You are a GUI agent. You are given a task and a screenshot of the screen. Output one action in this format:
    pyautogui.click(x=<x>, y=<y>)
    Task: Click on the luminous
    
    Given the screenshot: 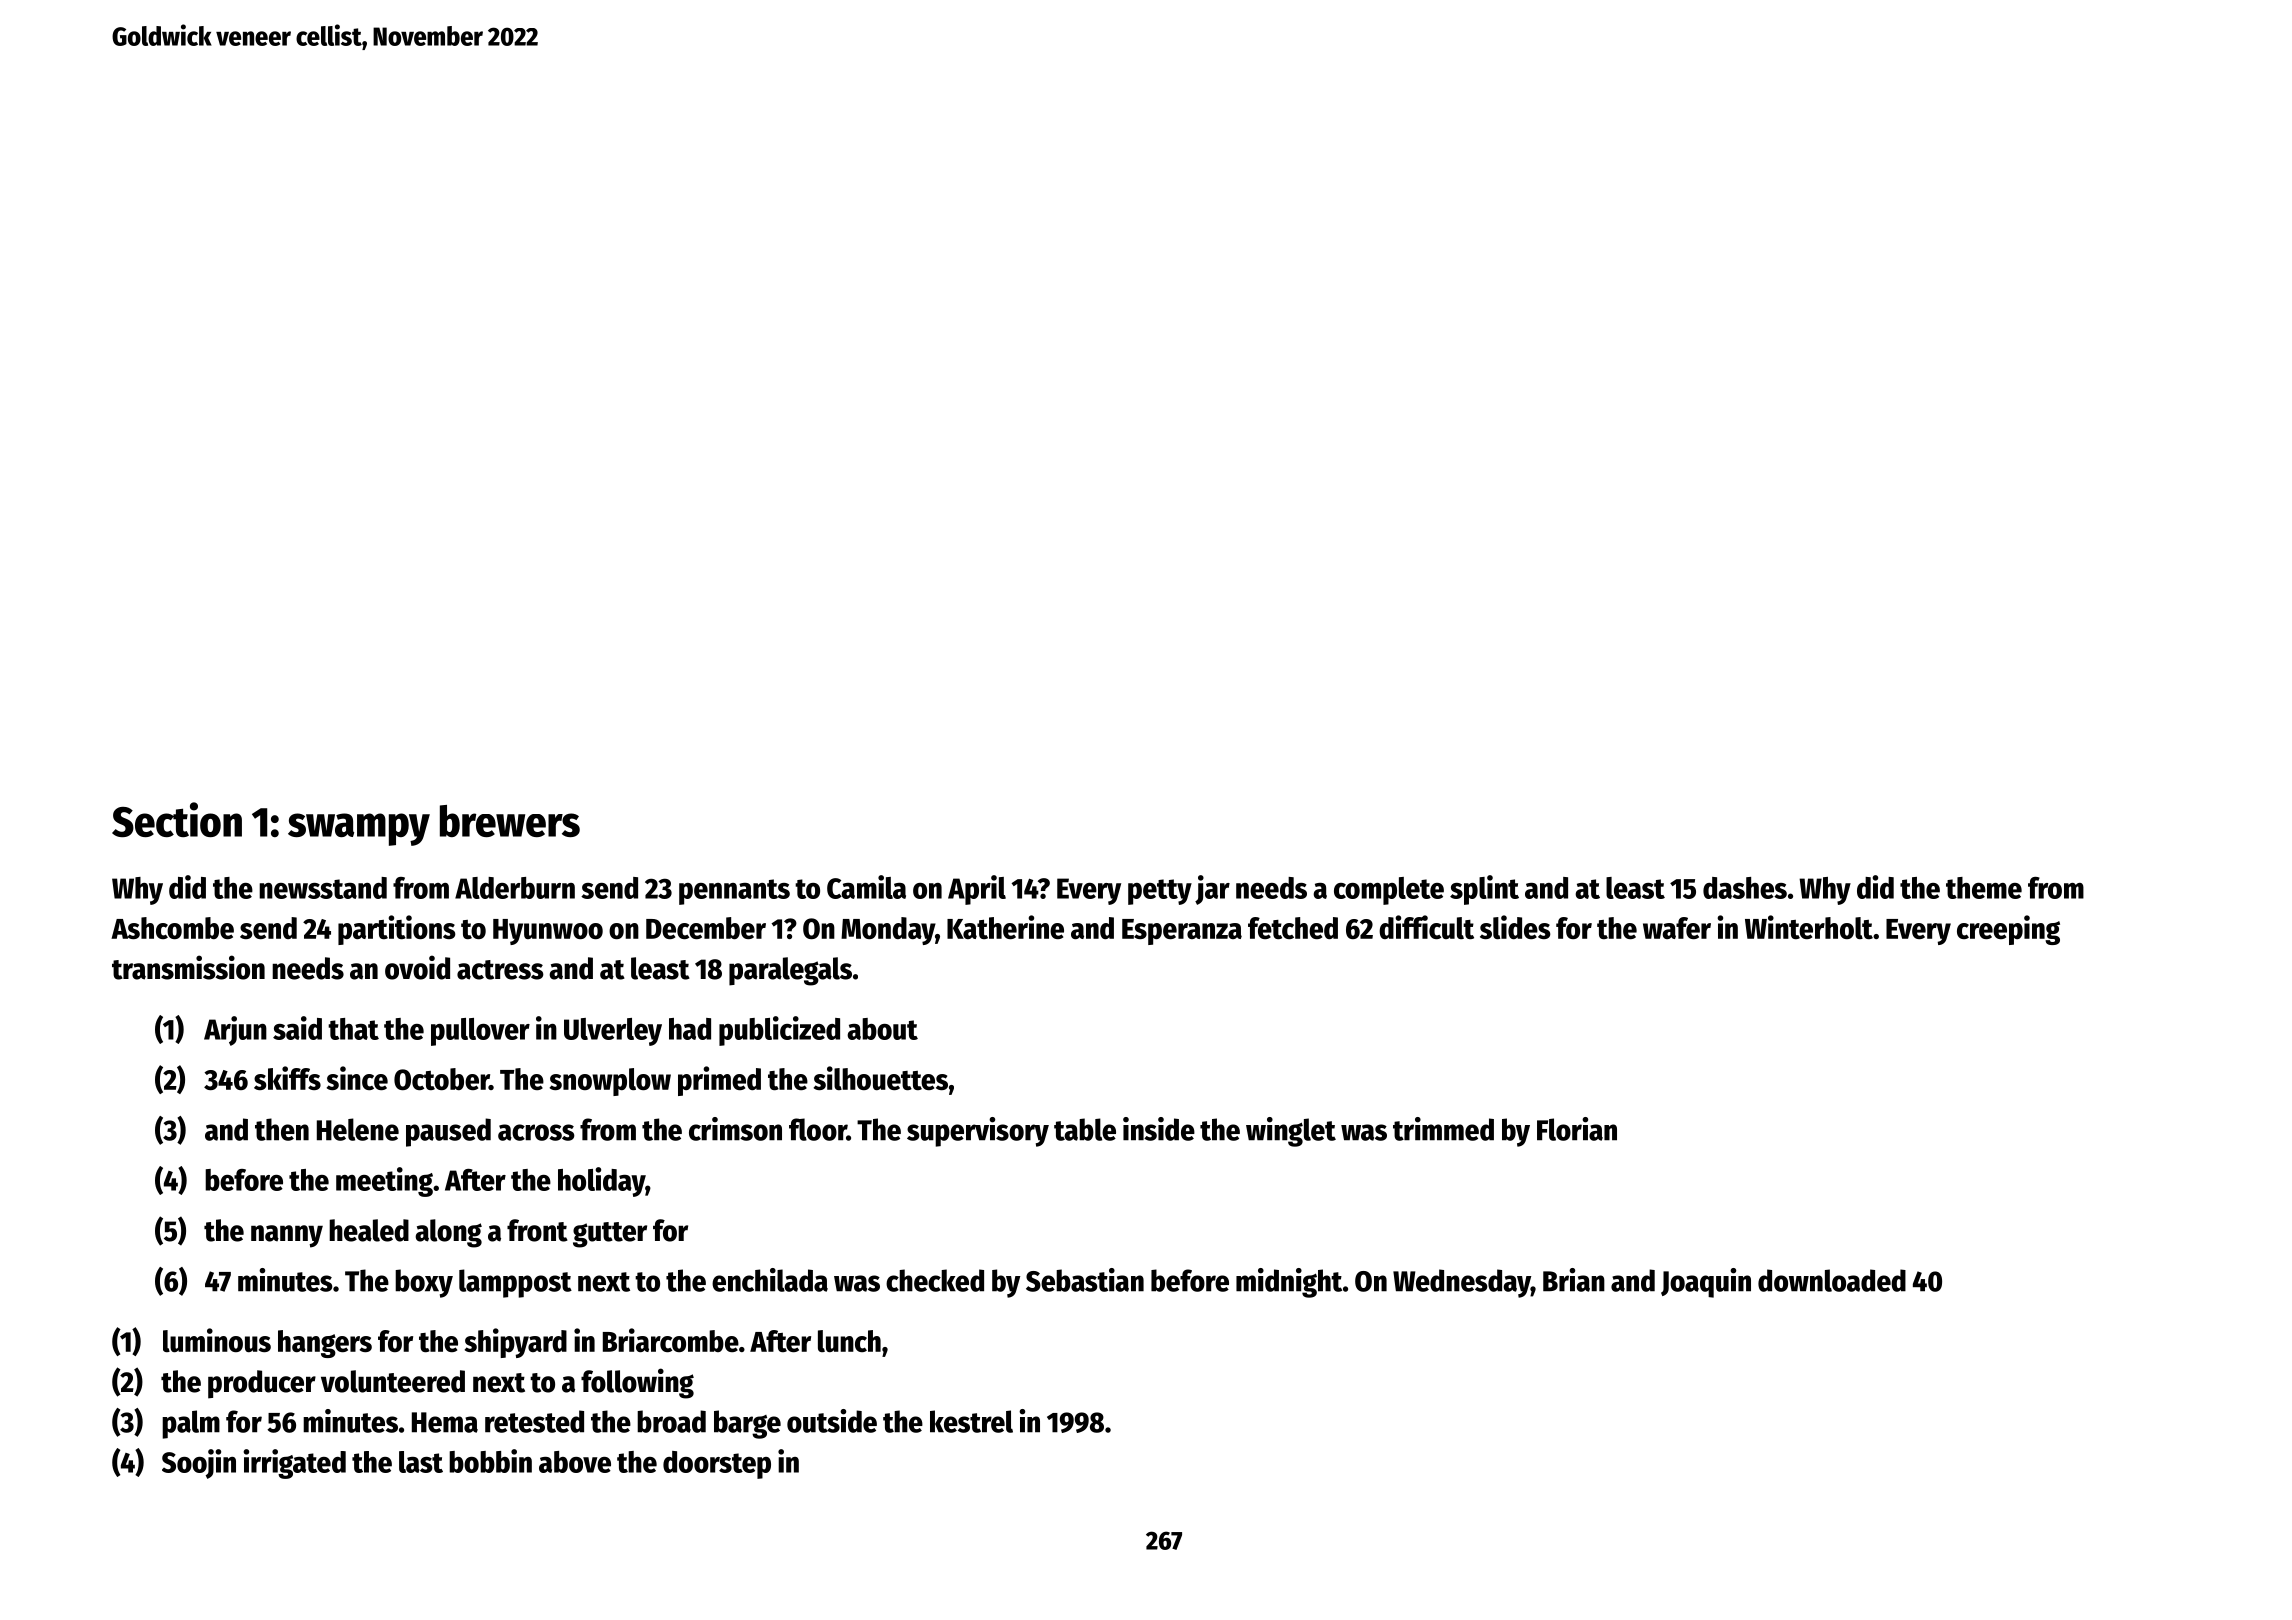 What is the action you would take?
    pyautogui.click(x=217, y=1340)
